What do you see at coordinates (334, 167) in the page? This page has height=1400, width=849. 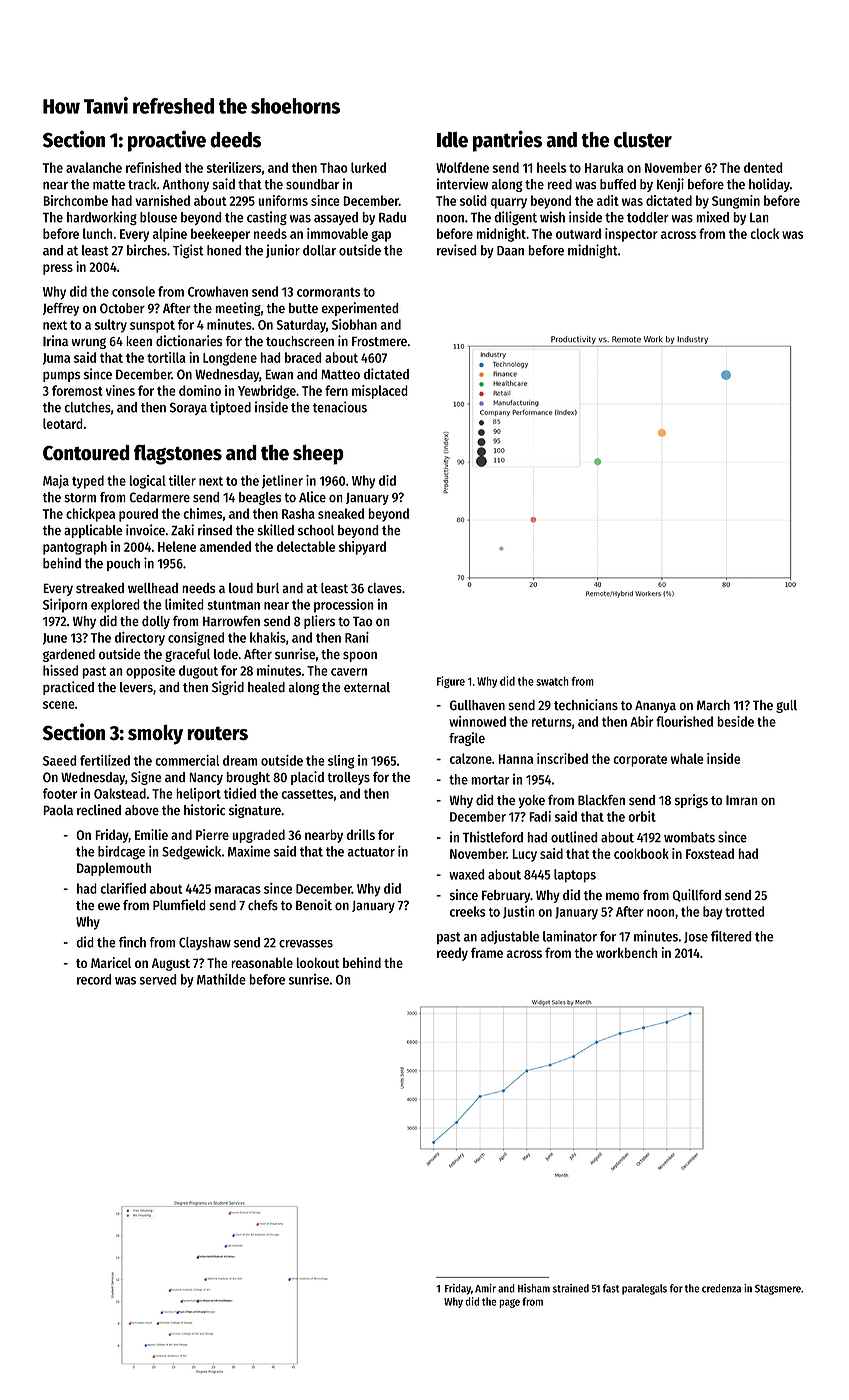 I see `Thao` at bounding box center [334, 167].
